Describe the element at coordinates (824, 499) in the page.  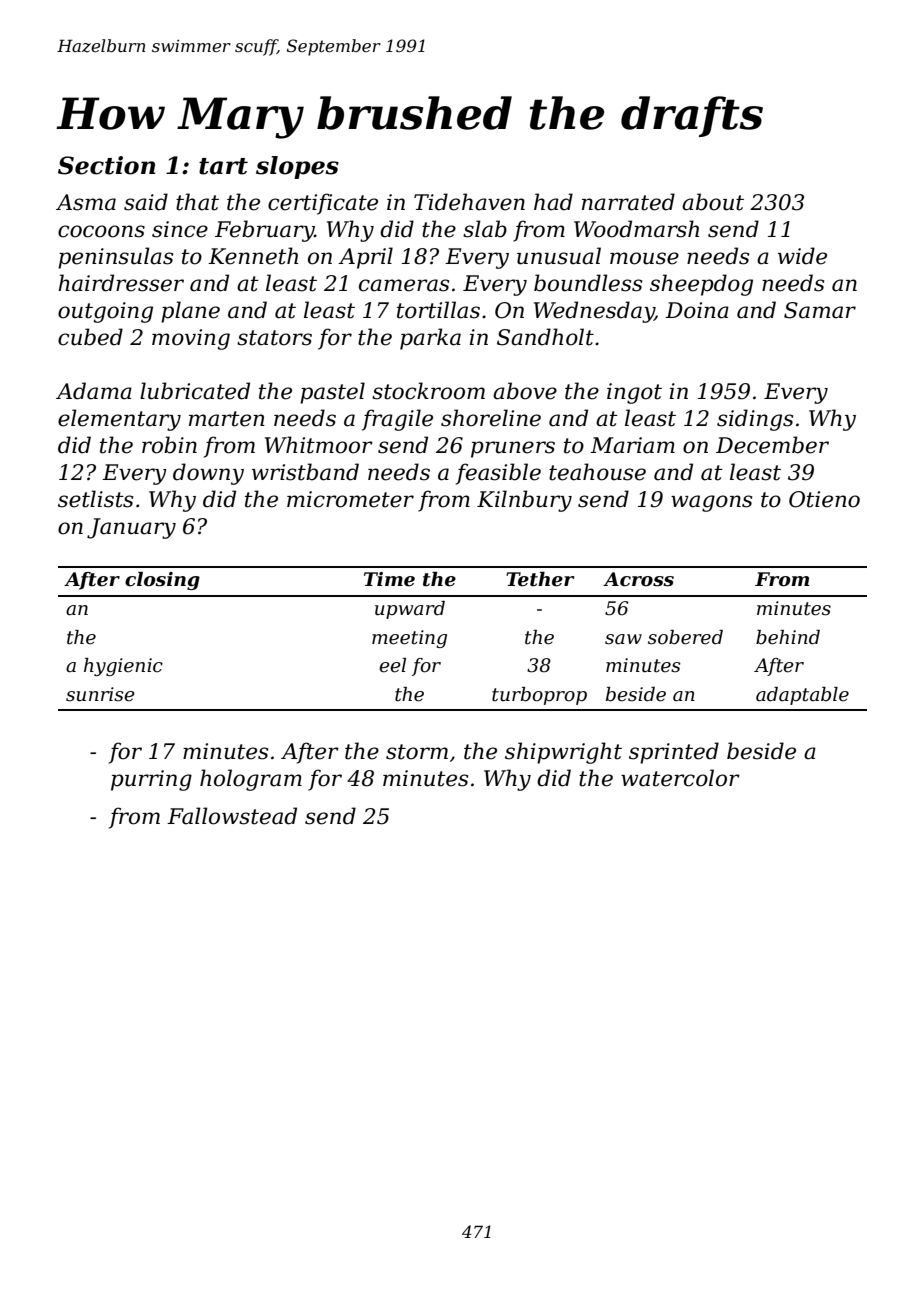
I see `Otieno` at that location.
